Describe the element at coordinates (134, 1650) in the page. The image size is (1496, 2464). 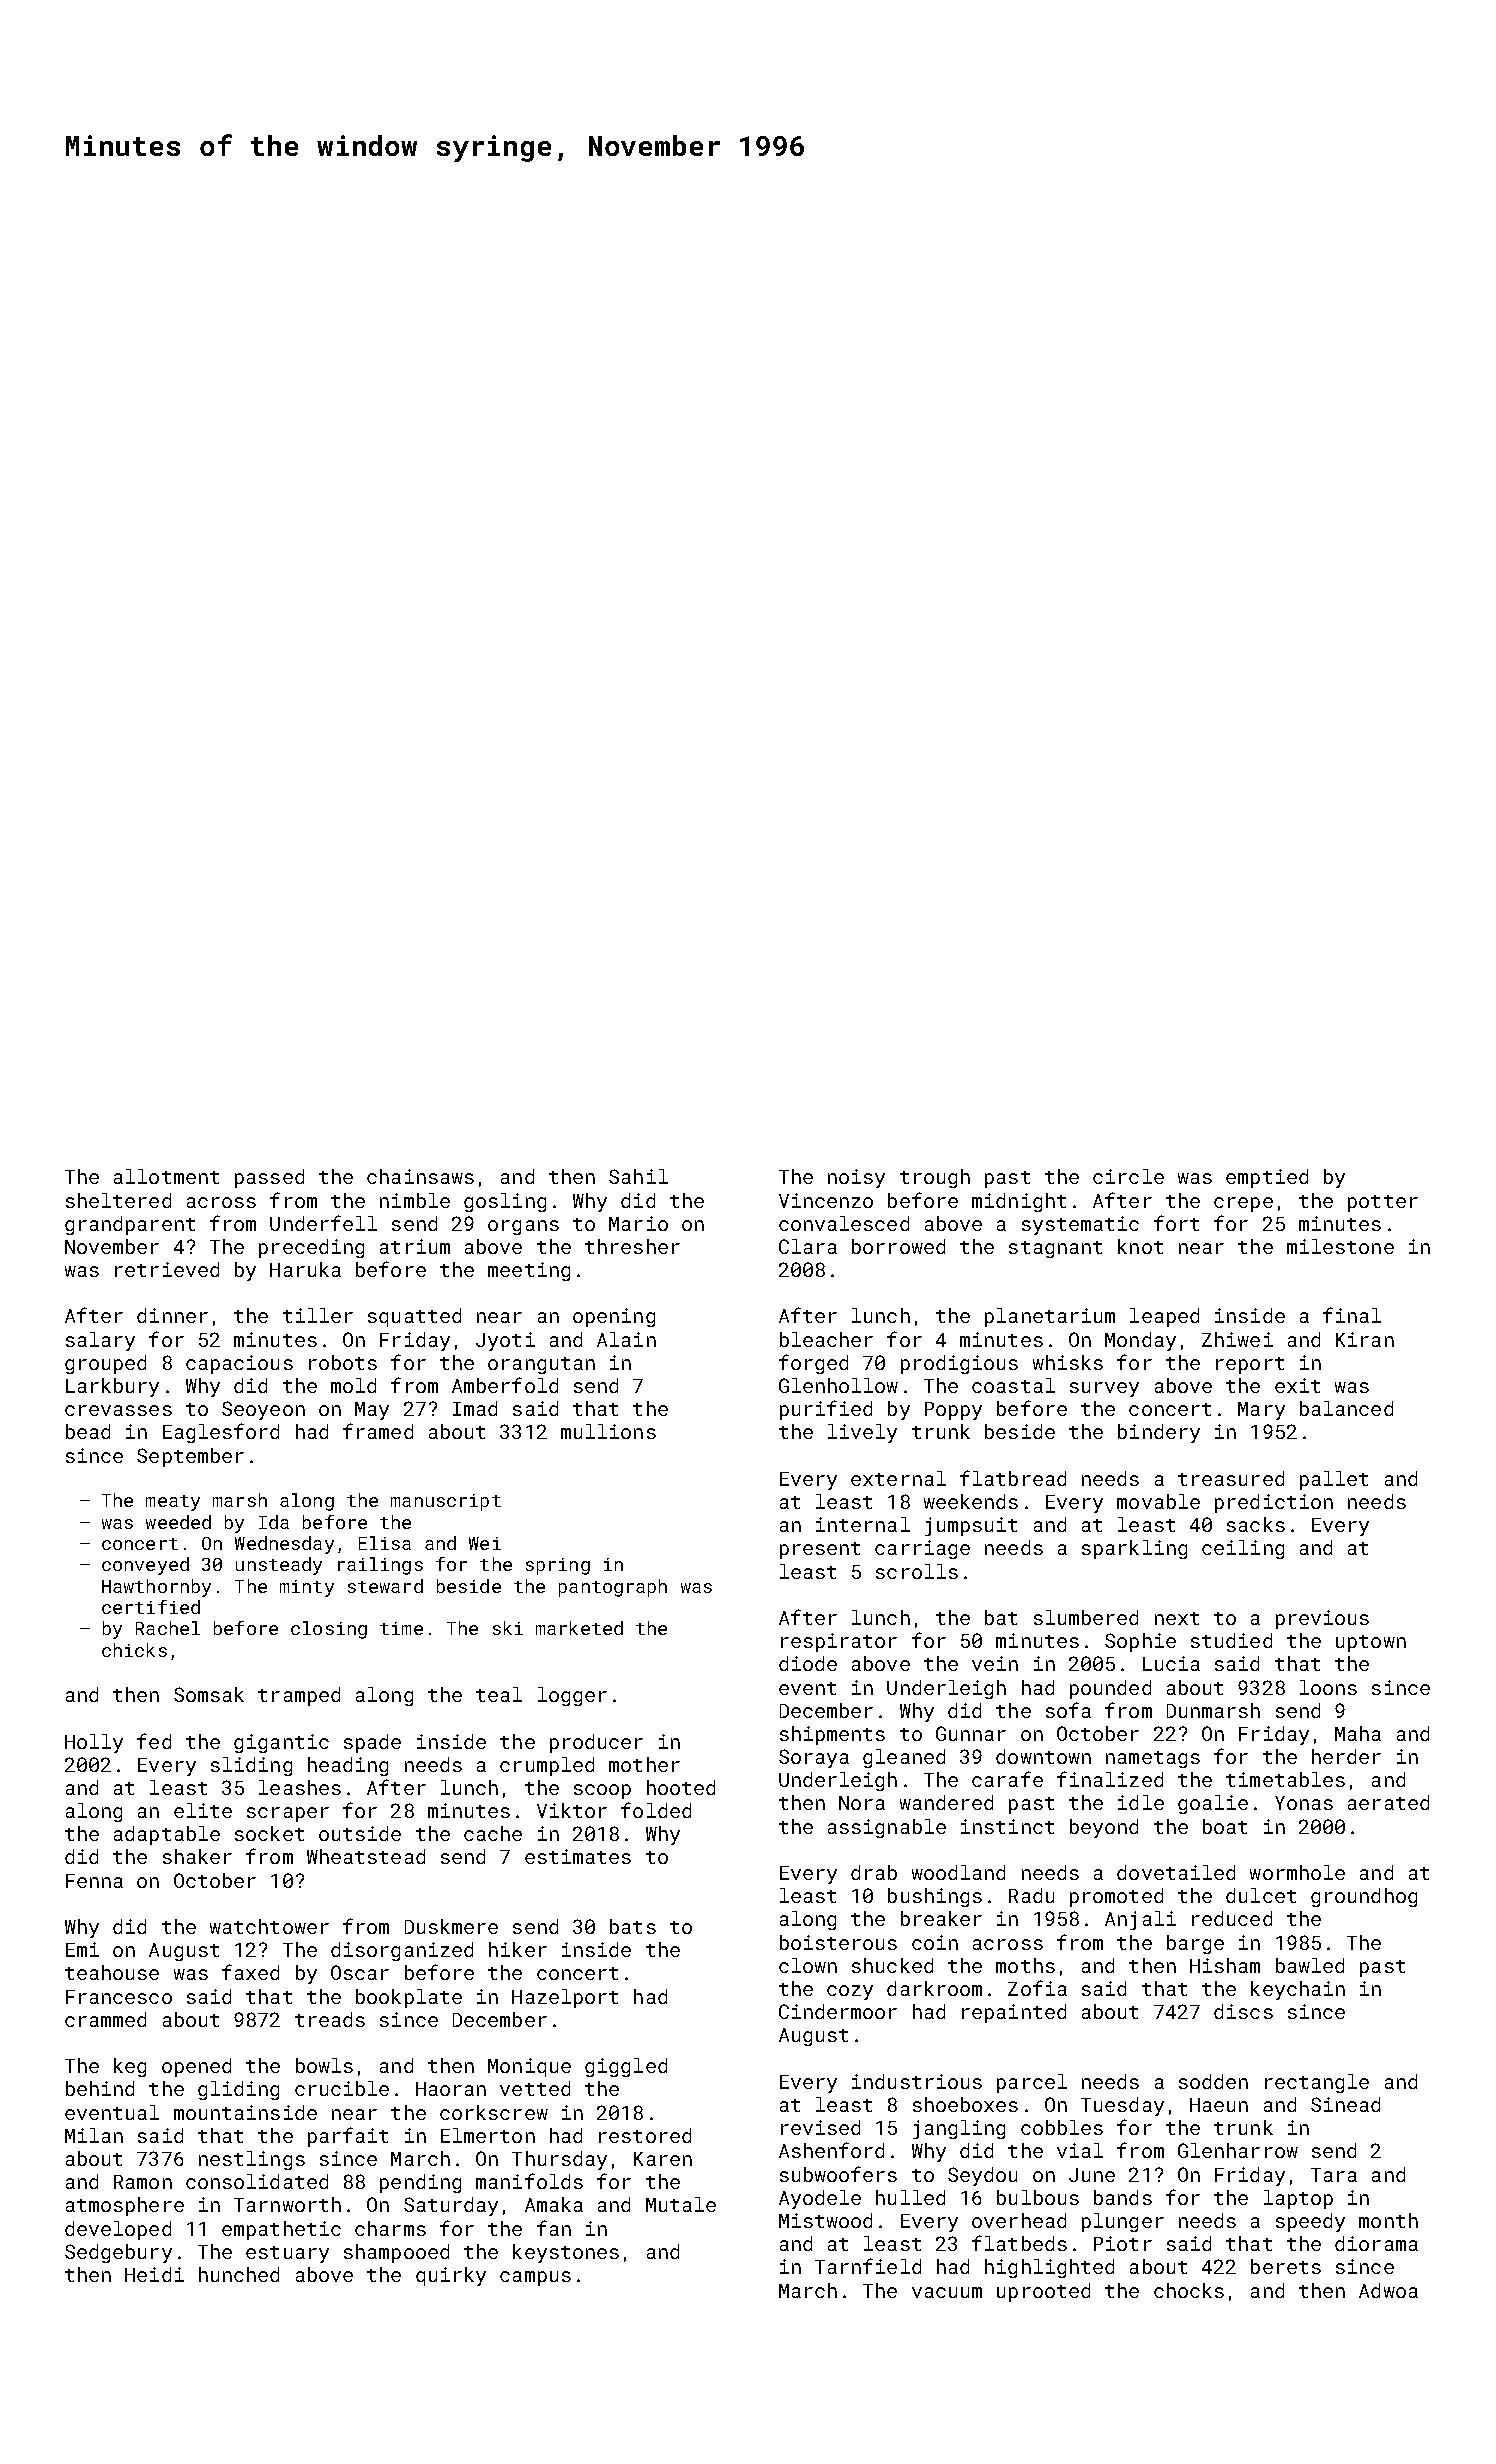
I see `chicks` at that location.
